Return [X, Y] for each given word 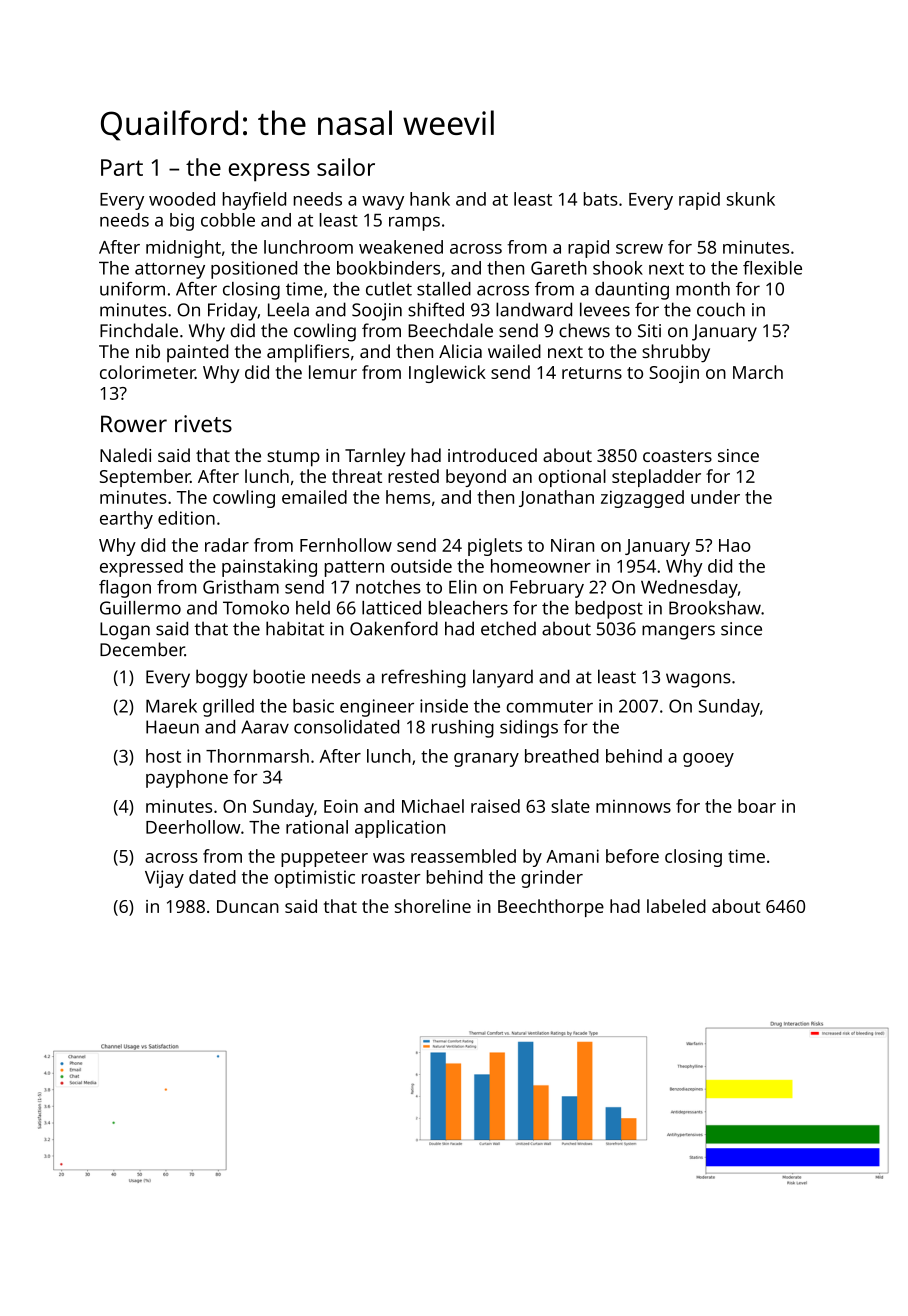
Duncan [248, 906]
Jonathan [556, 498]
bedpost [609, 610]
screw [639, 249]
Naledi [125, 455]
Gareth [559, 268]
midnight [183, 249]
